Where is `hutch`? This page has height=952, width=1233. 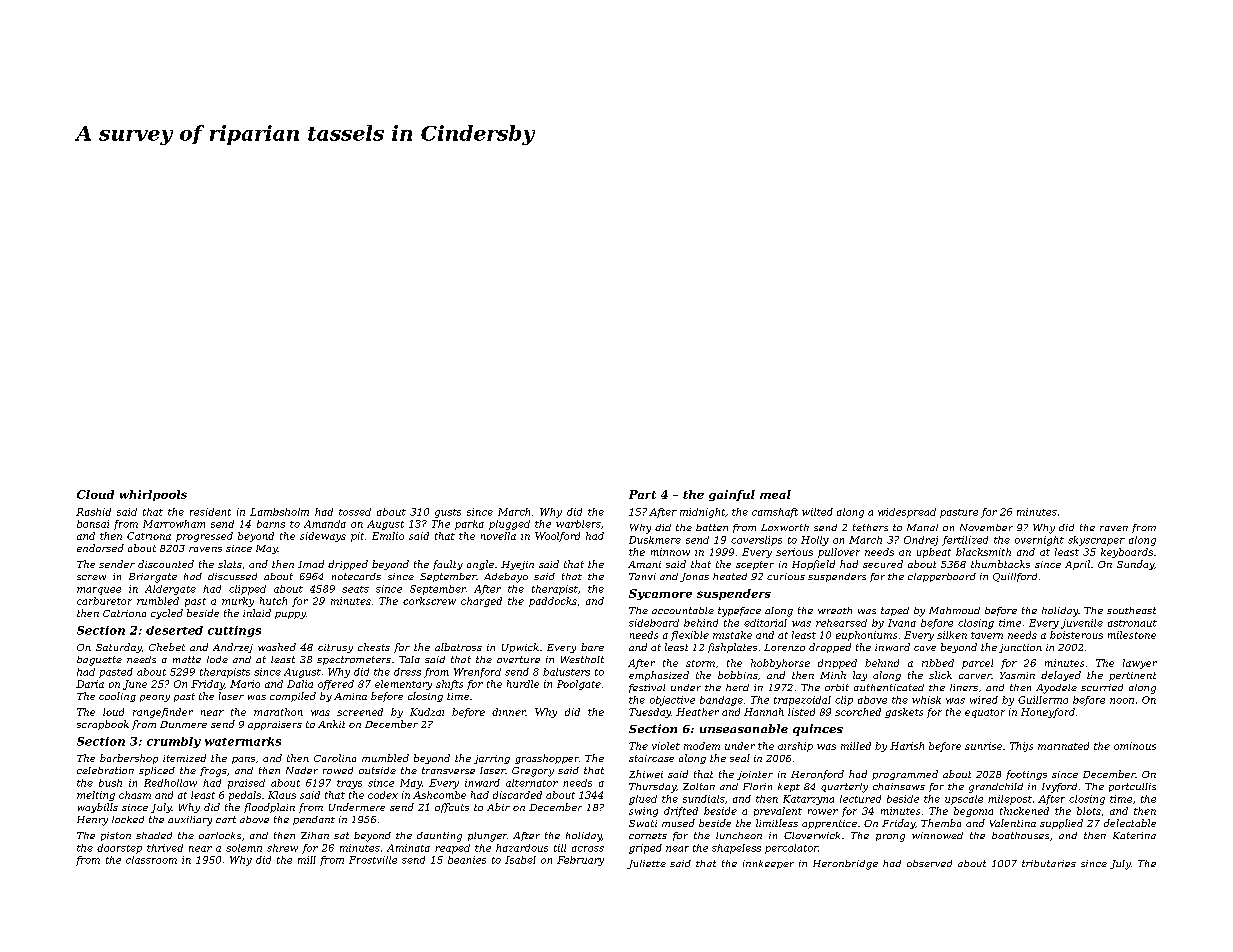
hutch is located at coordinates (273, 601).
